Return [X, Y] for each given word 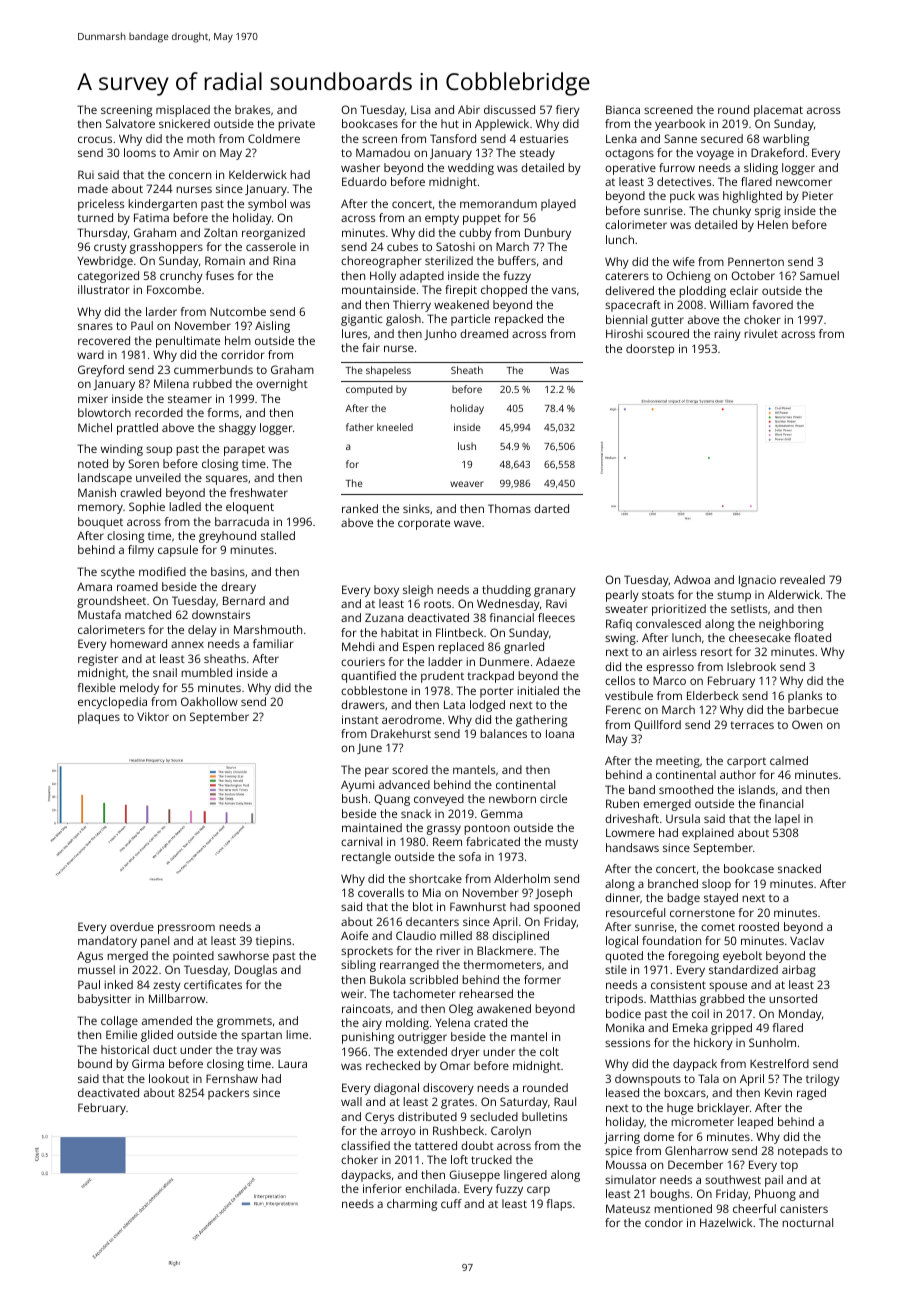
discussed [509, 109]
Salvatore [130, 123]
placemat [778, 111]
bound [95, 1063]
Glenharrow [696, 1150]
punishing [368, 1038]
